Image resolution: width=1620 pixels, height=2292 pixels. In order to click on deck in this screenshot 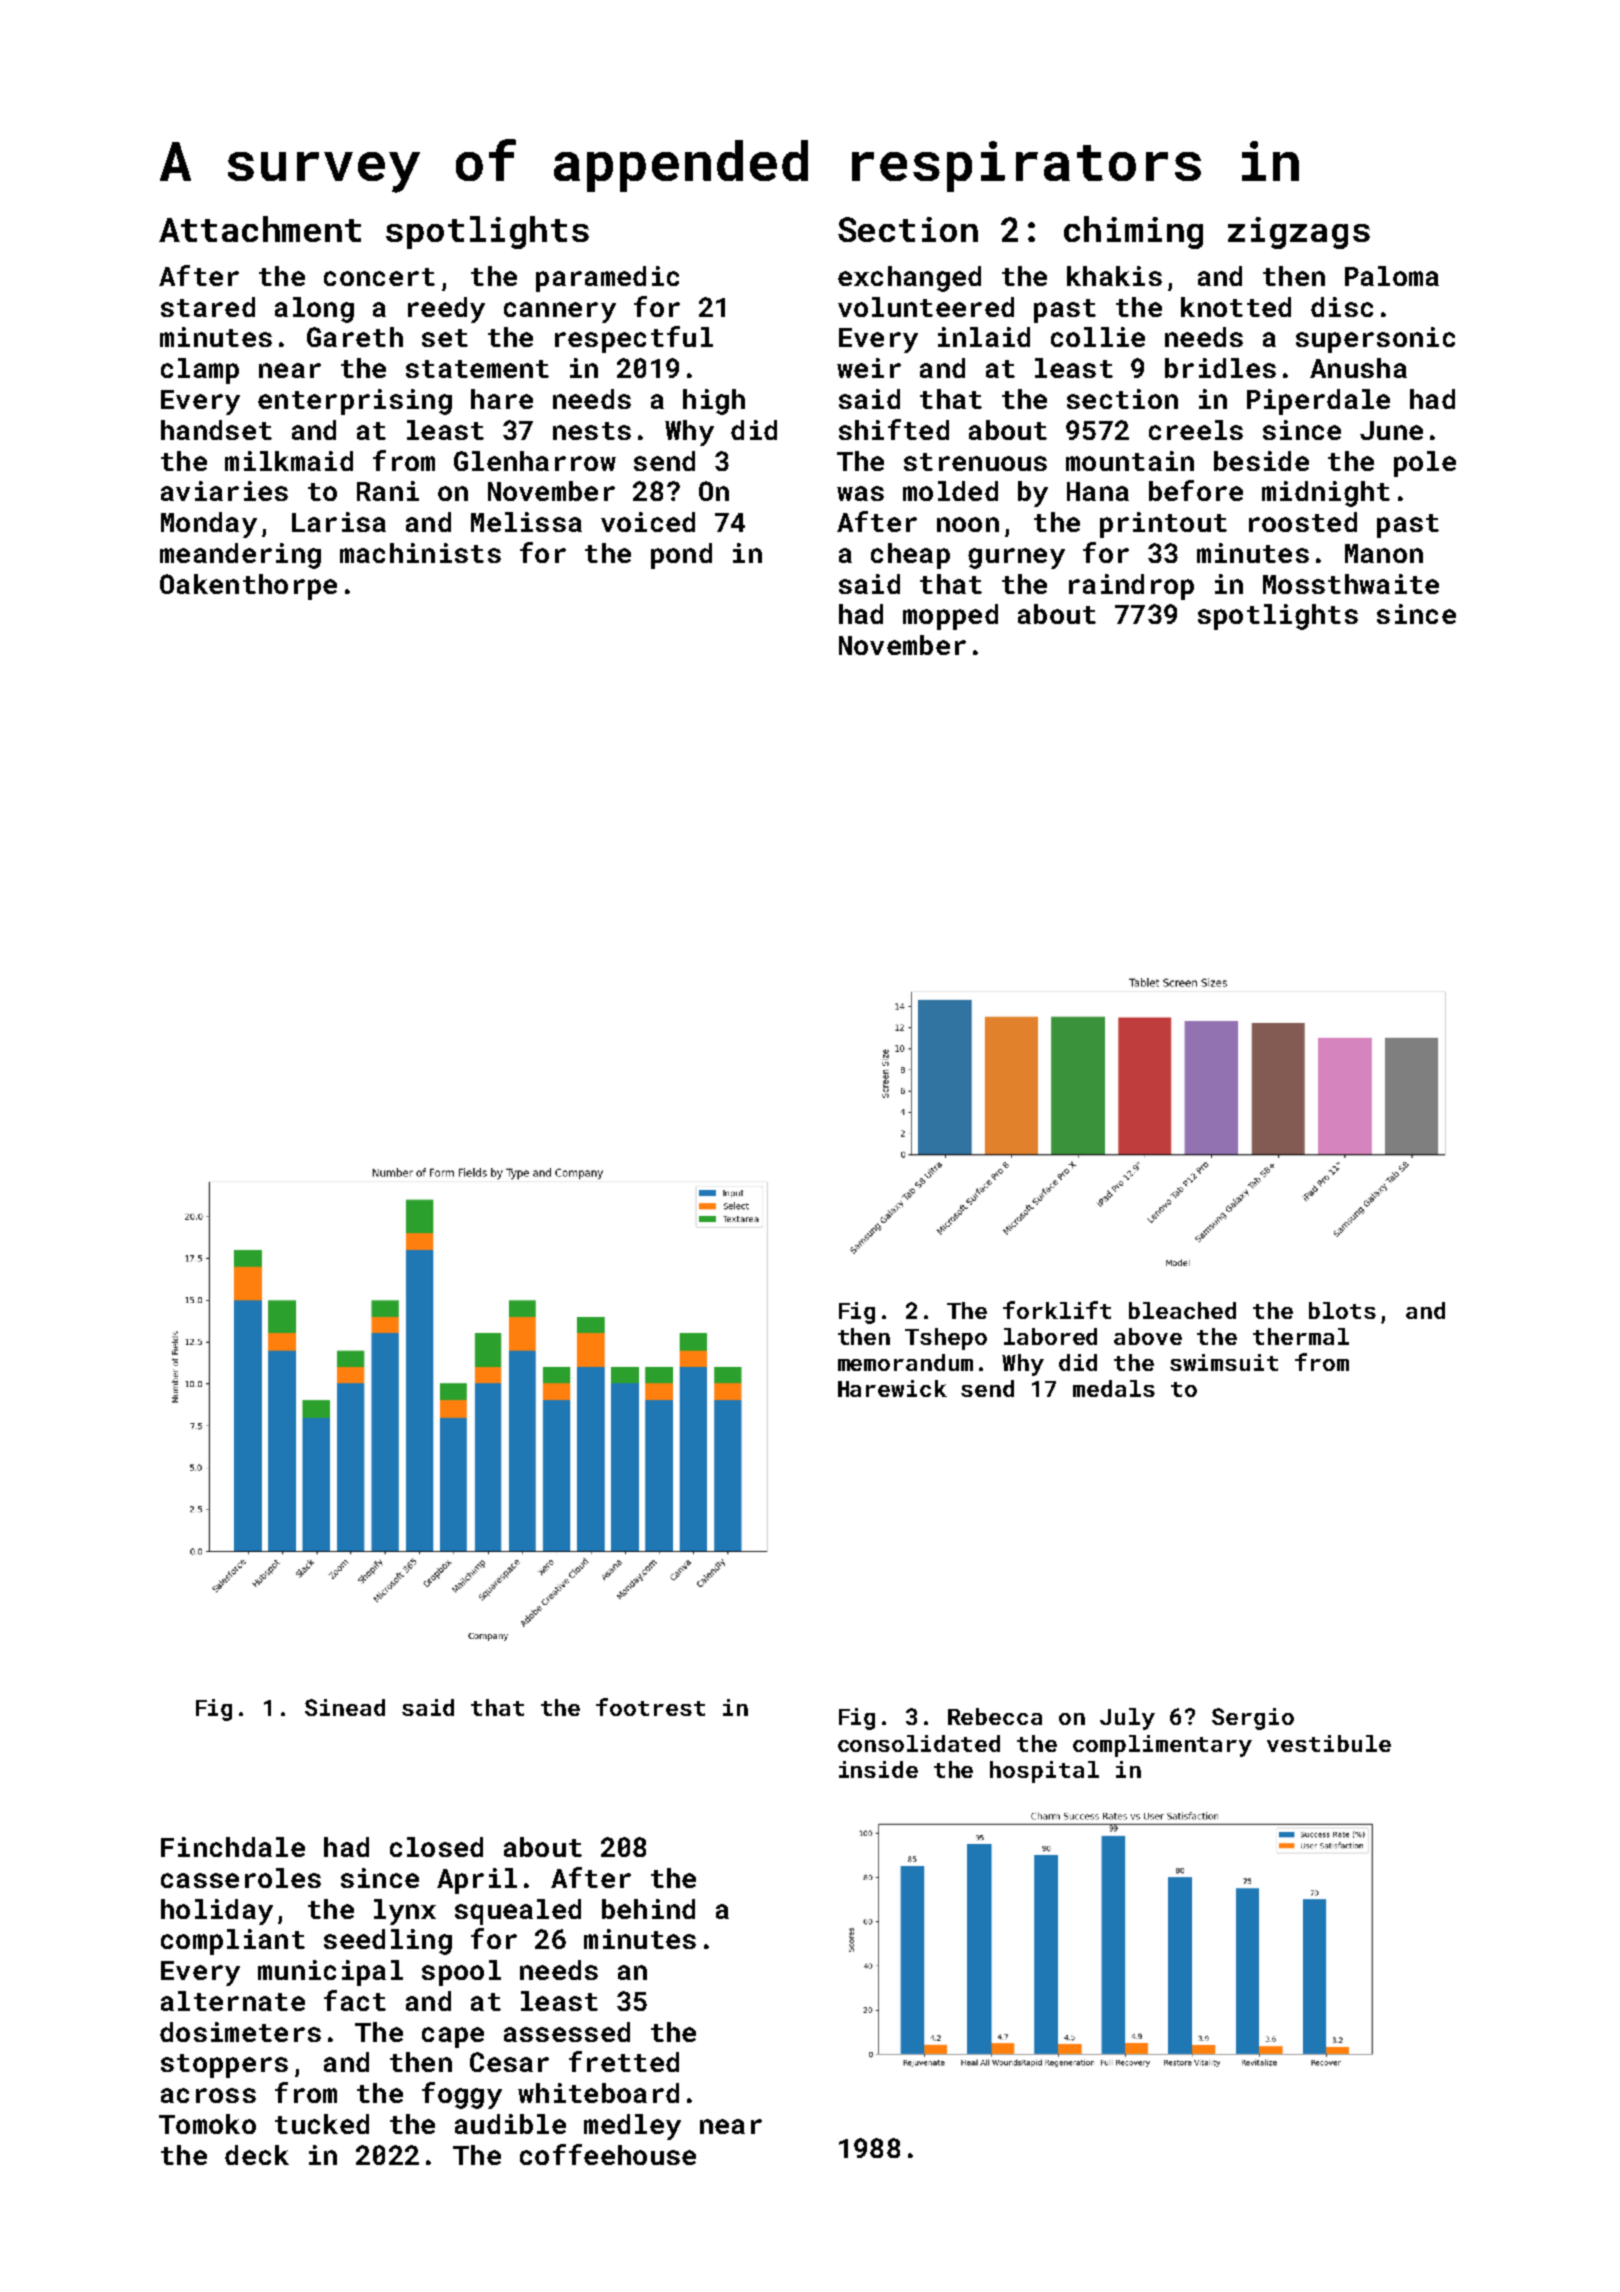, I will do `click(257, 2155)`.
